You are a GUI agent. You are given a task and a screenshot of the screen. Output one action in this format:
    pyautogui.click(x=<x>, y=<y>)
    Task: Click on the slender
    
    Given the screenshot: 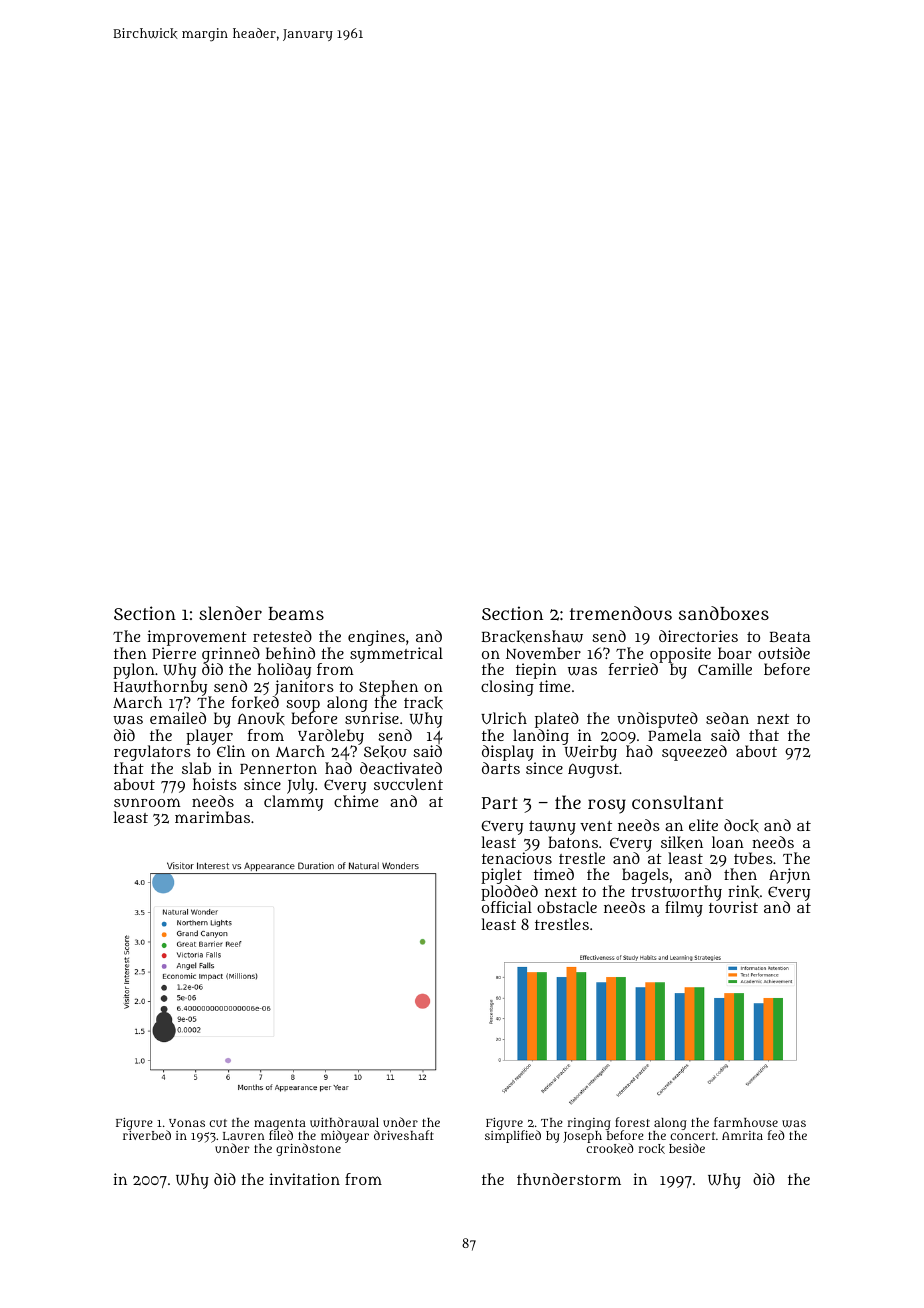 What is the action you would take?
    pyautogui.click(x=230, y=613)
